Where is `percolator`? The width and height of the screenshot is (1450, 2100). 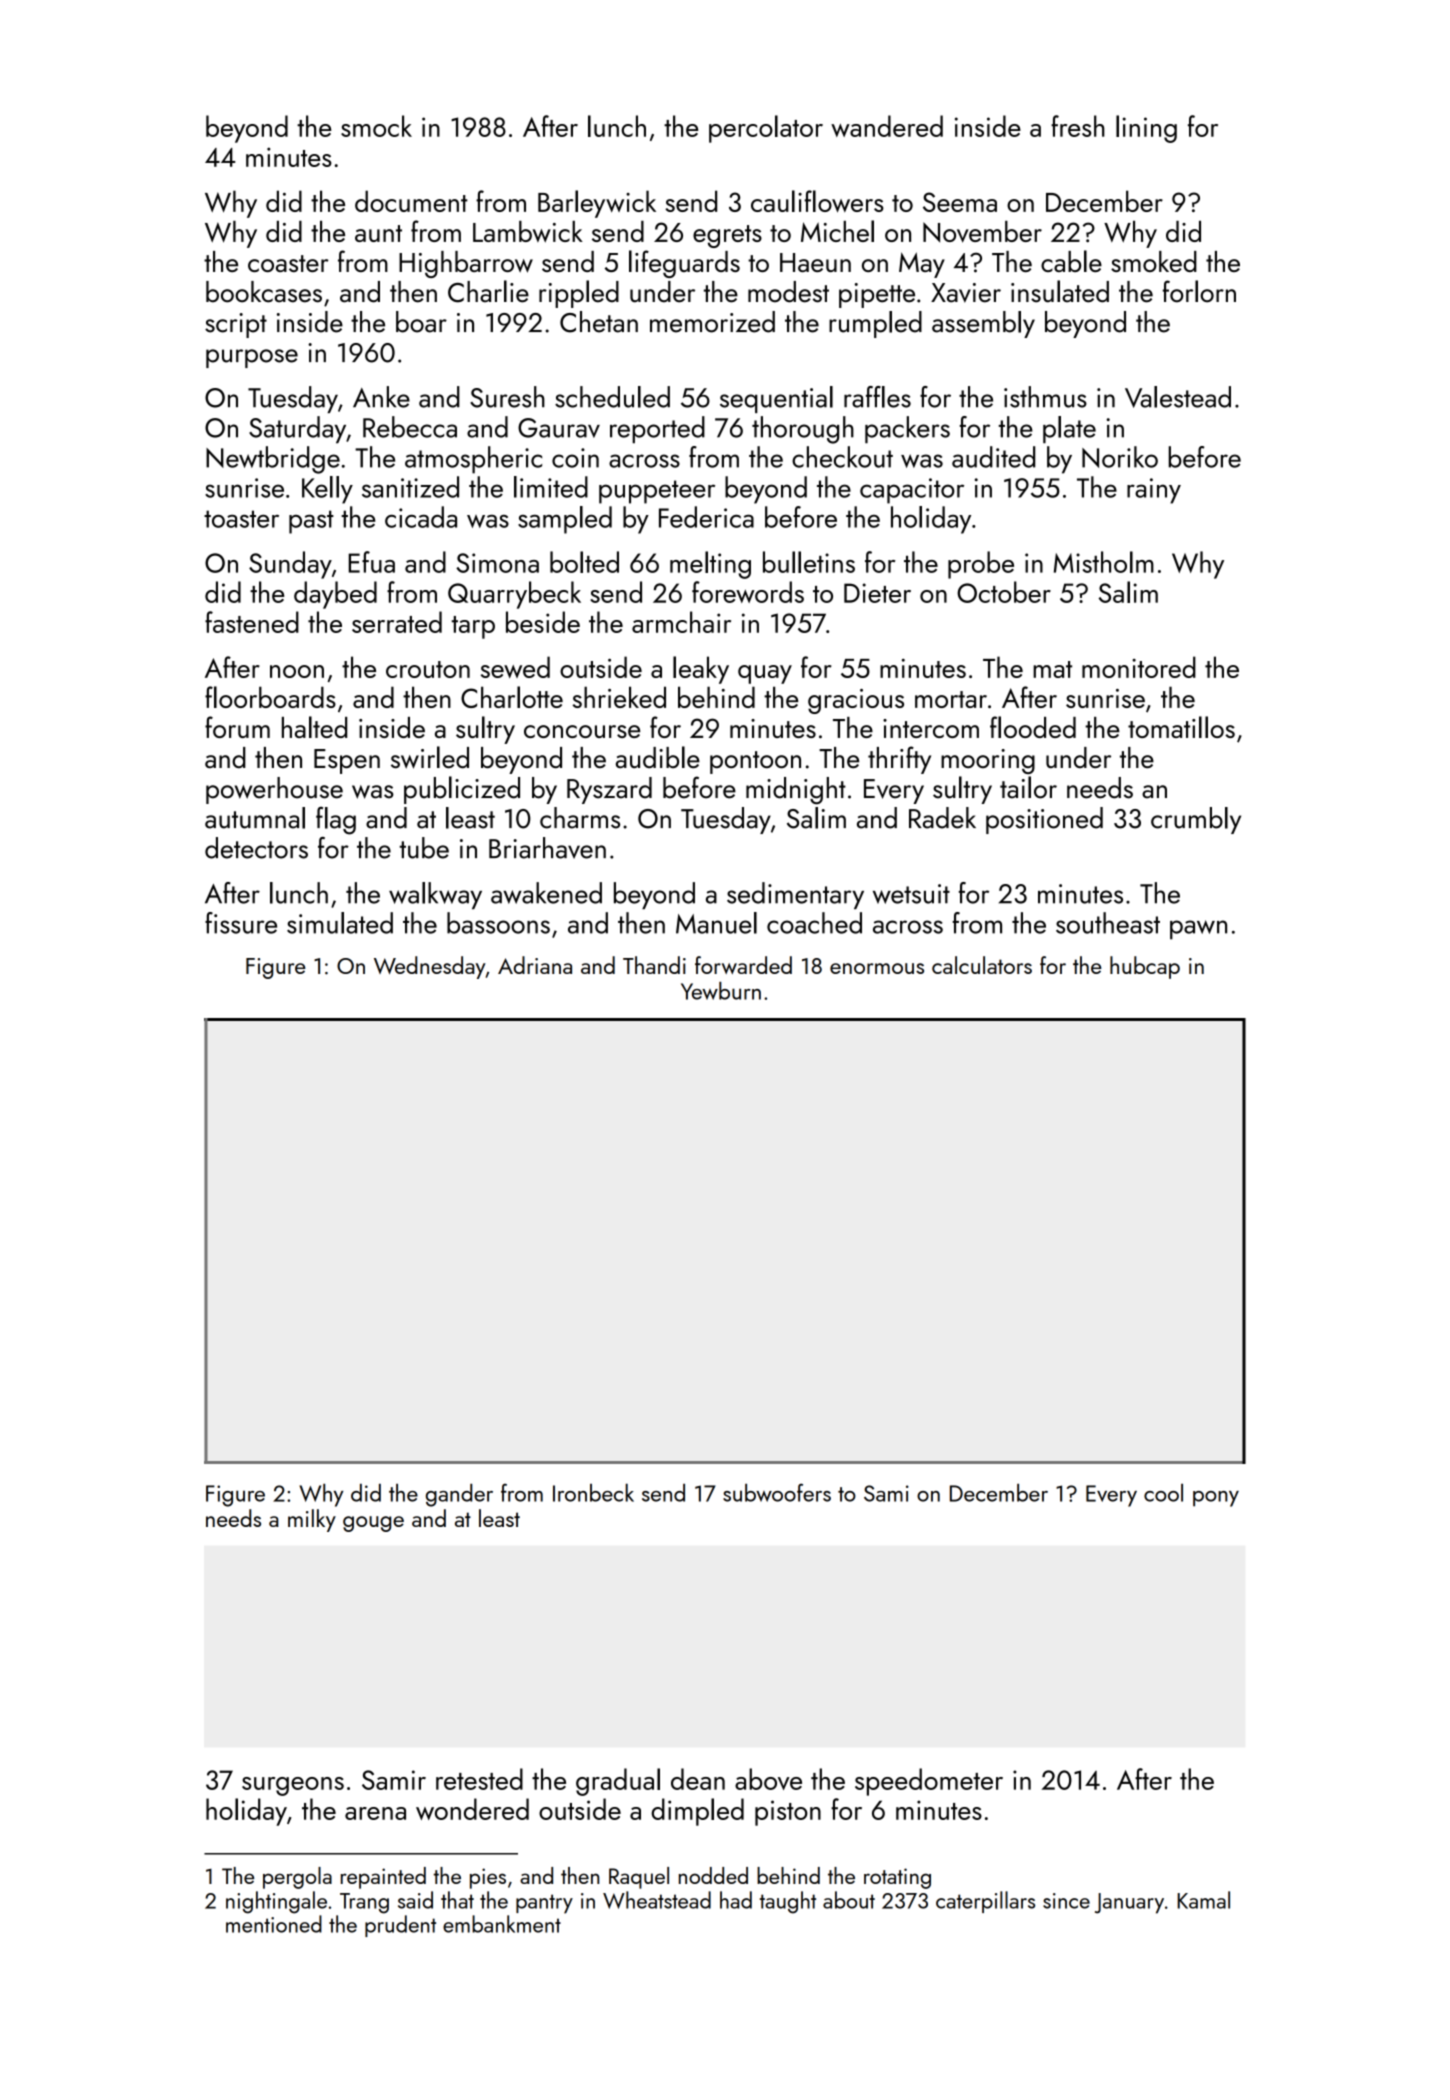 percolator is located at coordinates (766, 129).
